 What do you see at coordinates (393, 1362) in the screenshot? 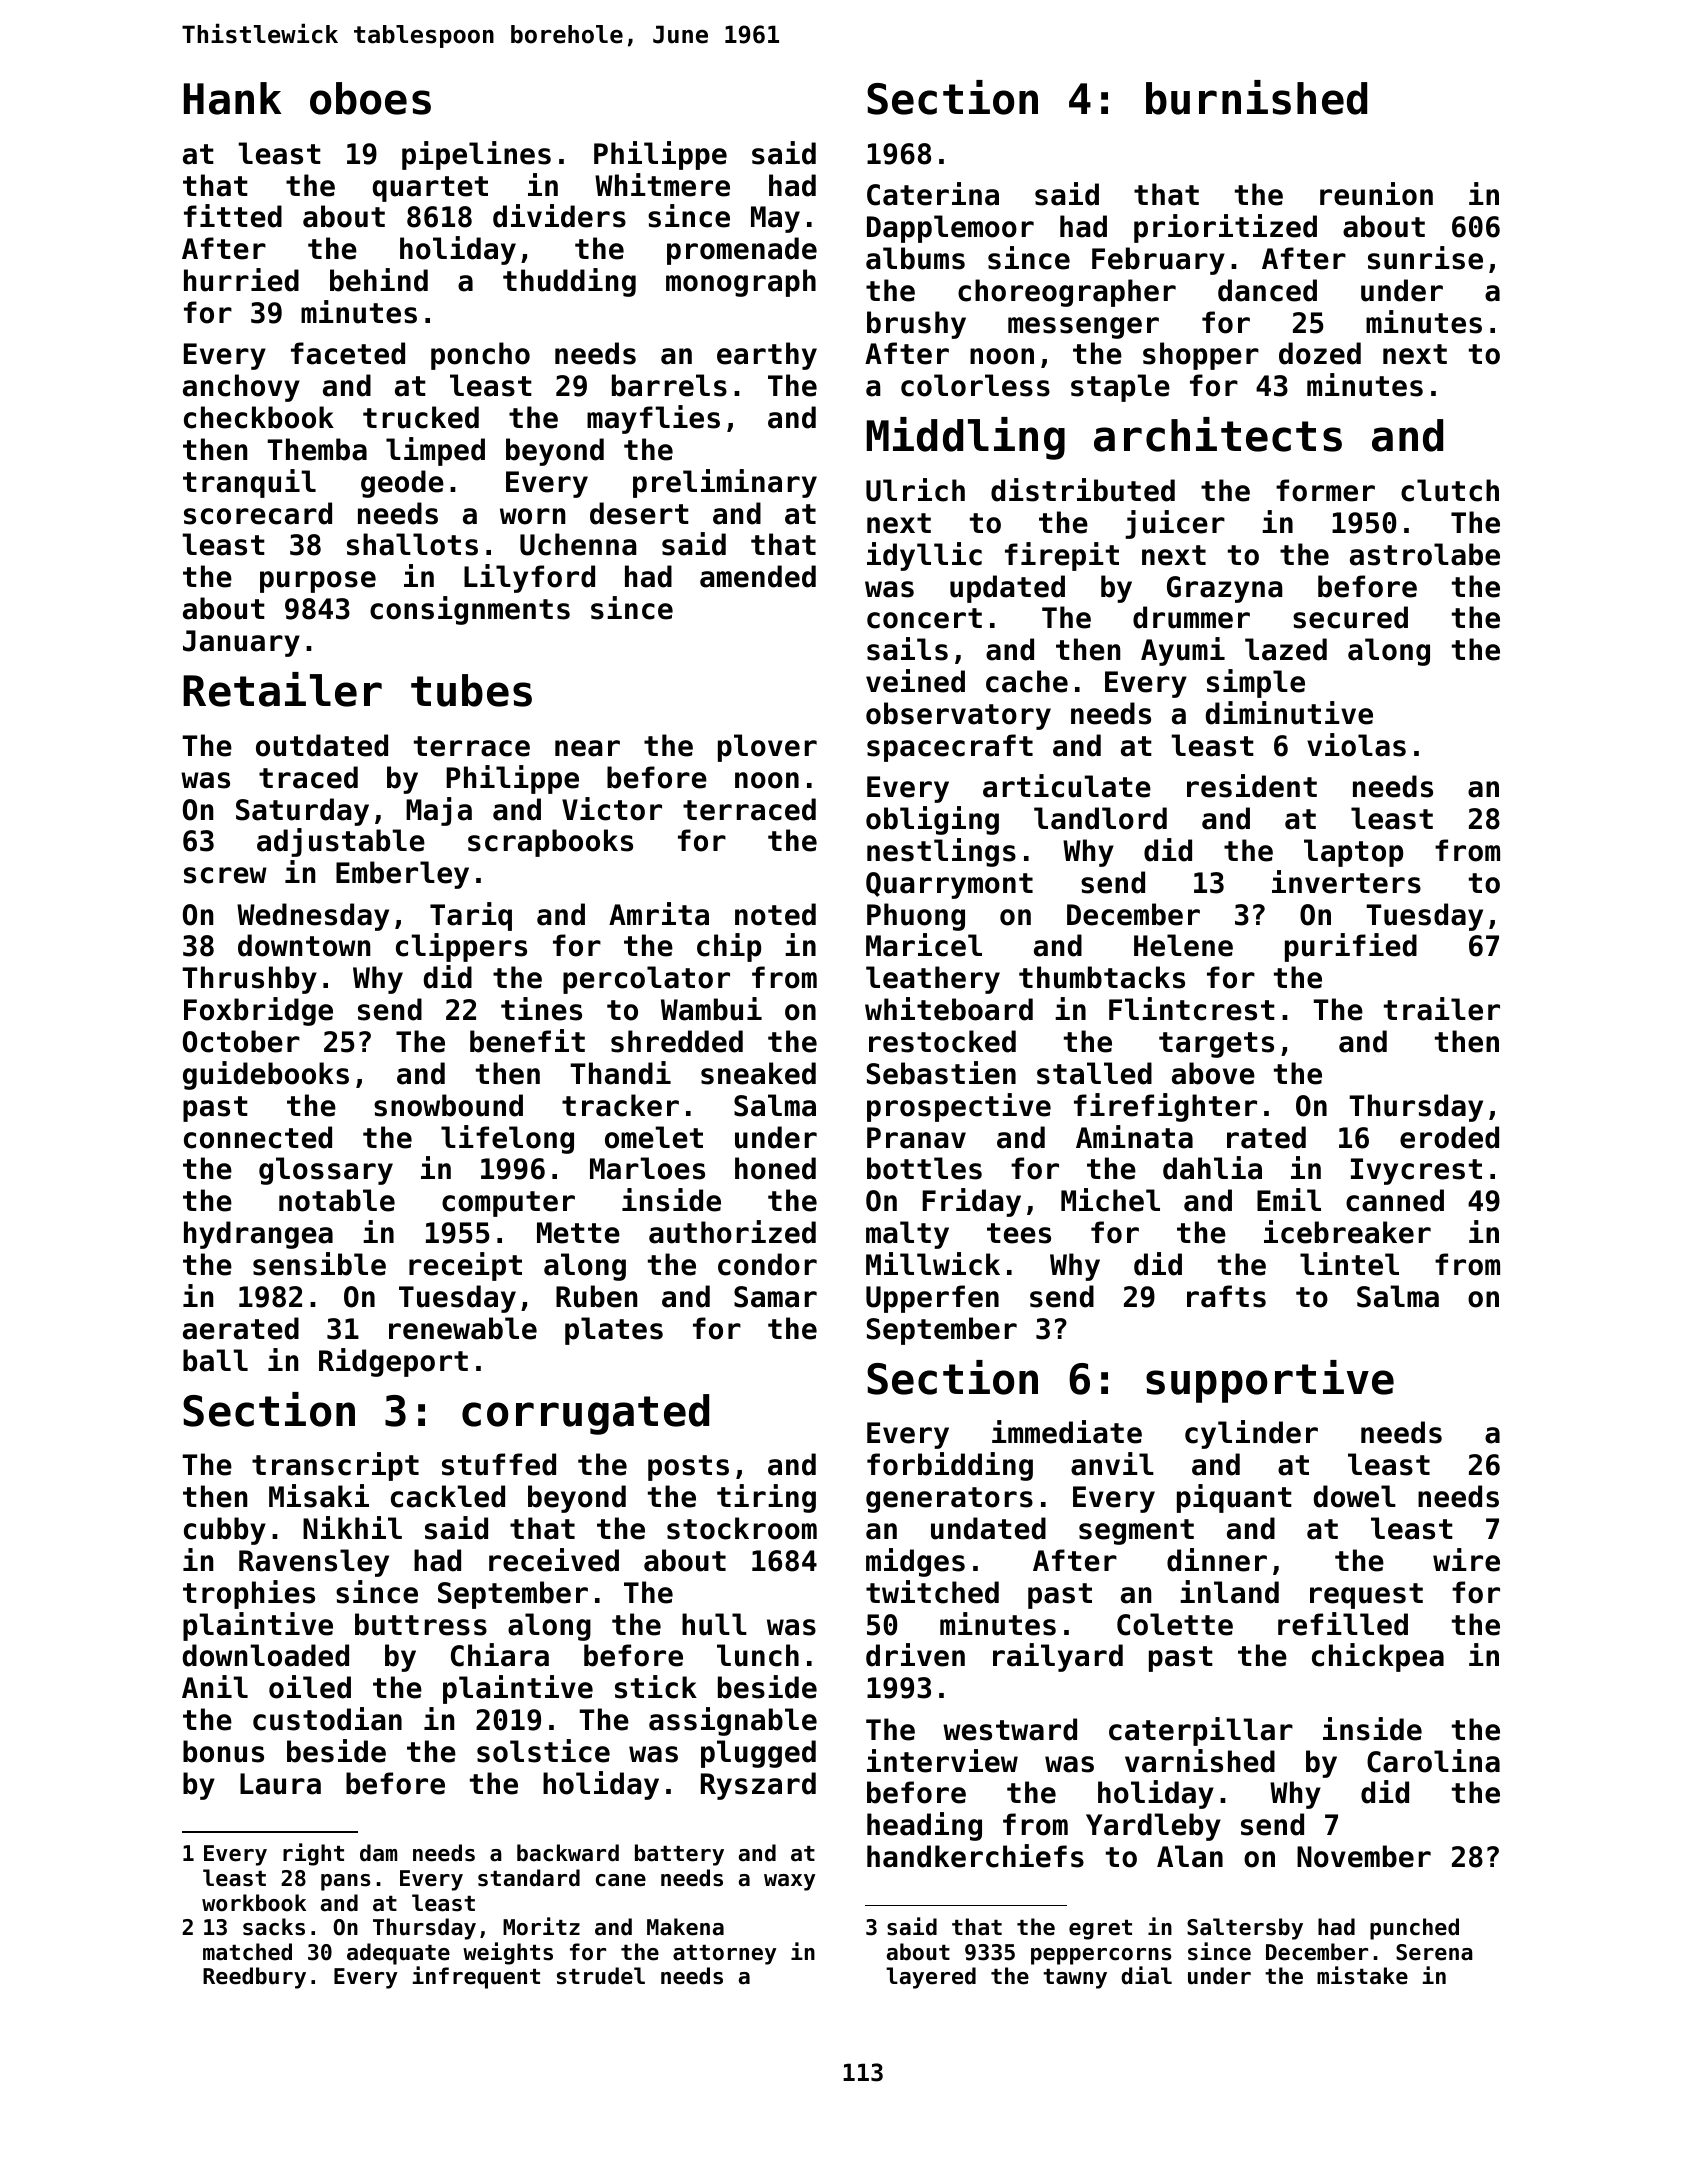
I see `Ridgeport` at bounding box center [393, 1362].
